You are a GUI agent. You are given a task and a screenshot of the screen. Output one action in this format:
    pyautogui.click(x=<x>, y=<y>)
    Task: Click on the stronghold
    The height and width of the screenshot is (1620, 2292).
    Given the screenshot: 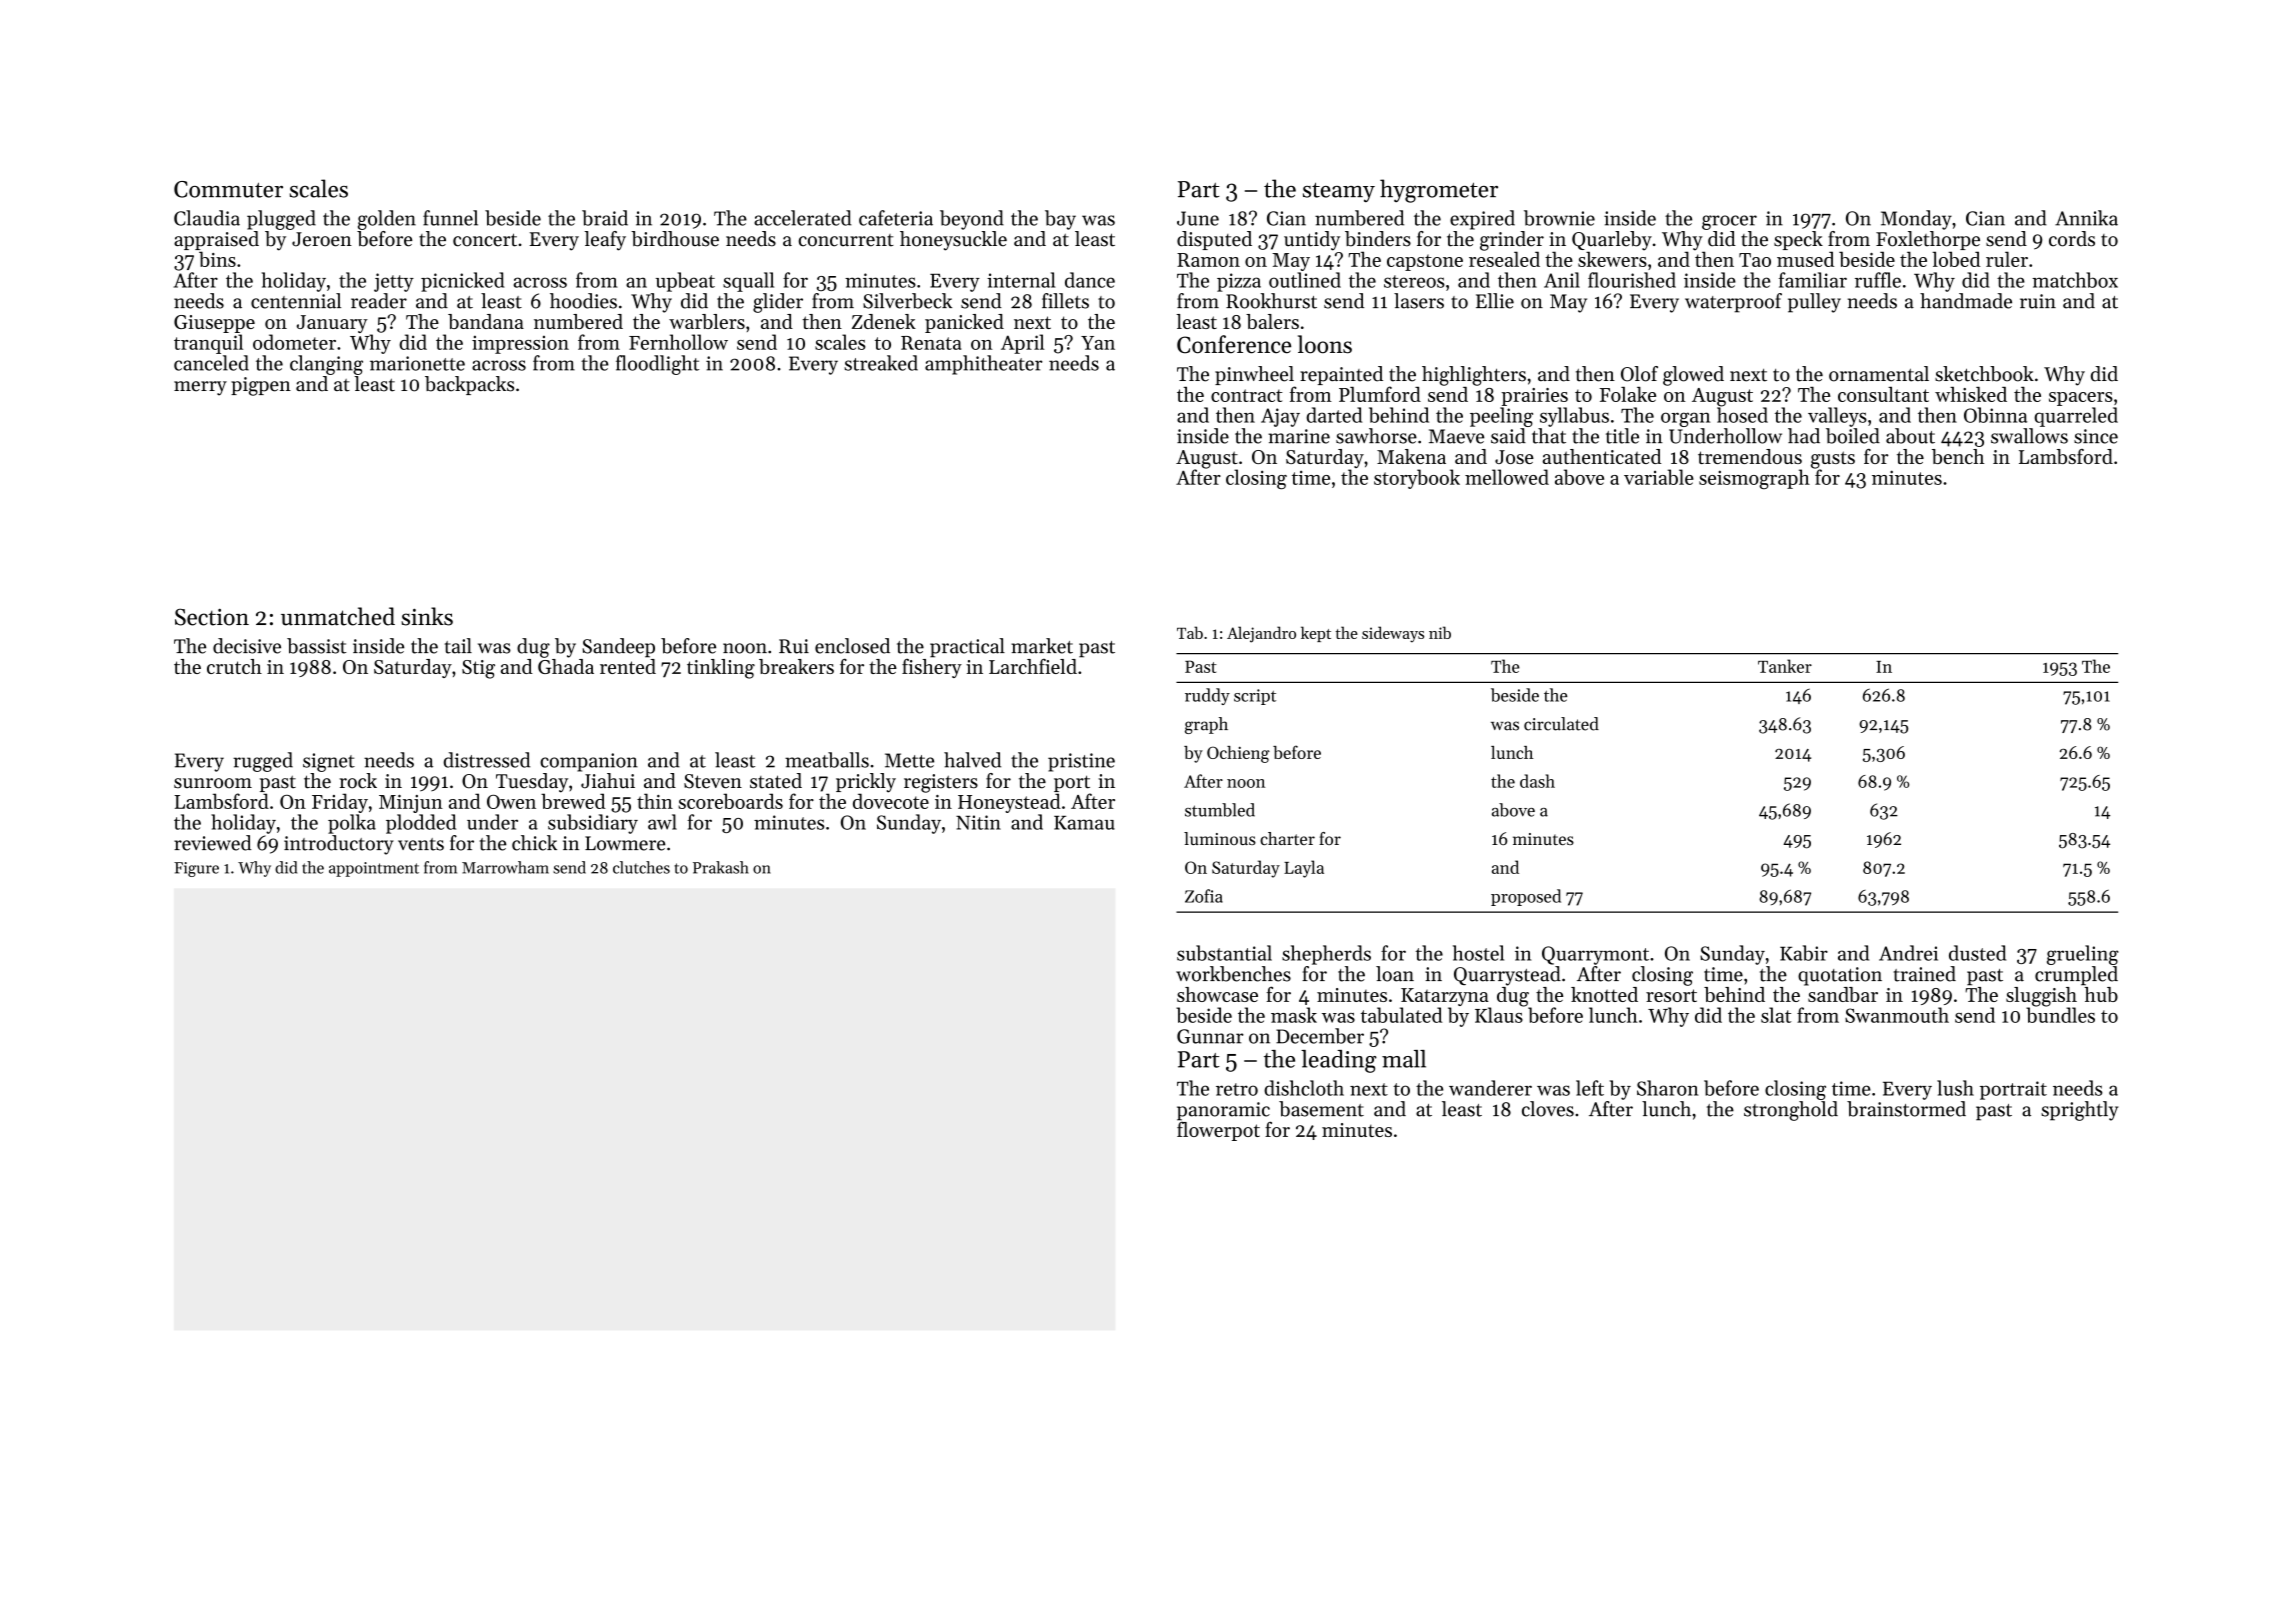 What is the action you would take?
    pyautogui.click(x=1791, y=1111)
